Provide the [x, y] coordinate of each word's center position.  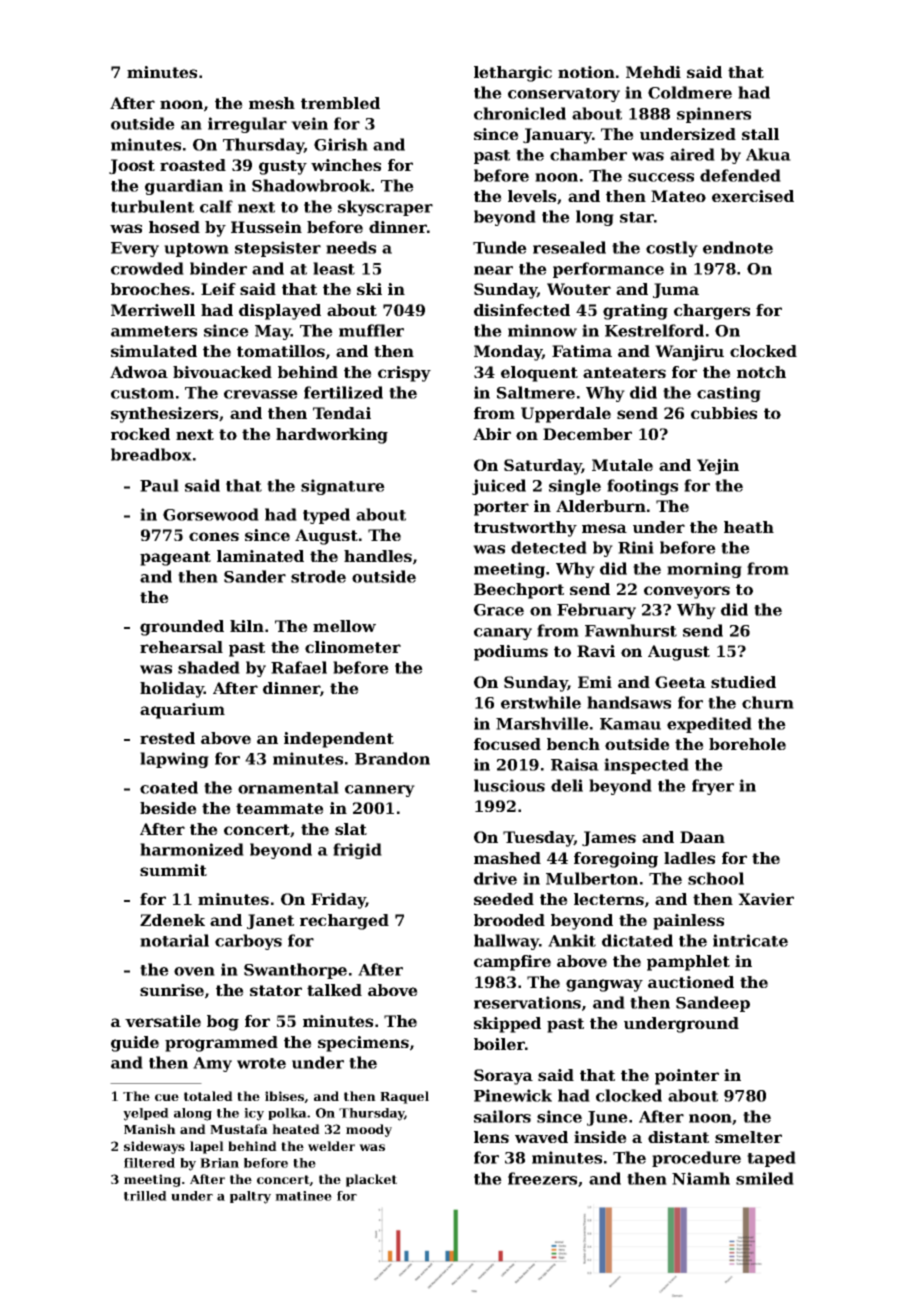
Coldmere [690, 92]
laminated [260, 556]
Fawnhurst [631, 630]
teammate [280, 808]
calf [216, 206]
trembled [340, 103]
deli [567, 785]
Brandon [392, 758]
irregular [247, 125]
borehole [747, 744]
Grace [499, 610]
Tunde [500, 247]
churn [768, 702]
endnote [738, 247]
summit [173, 870]
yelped [146, 1114]
